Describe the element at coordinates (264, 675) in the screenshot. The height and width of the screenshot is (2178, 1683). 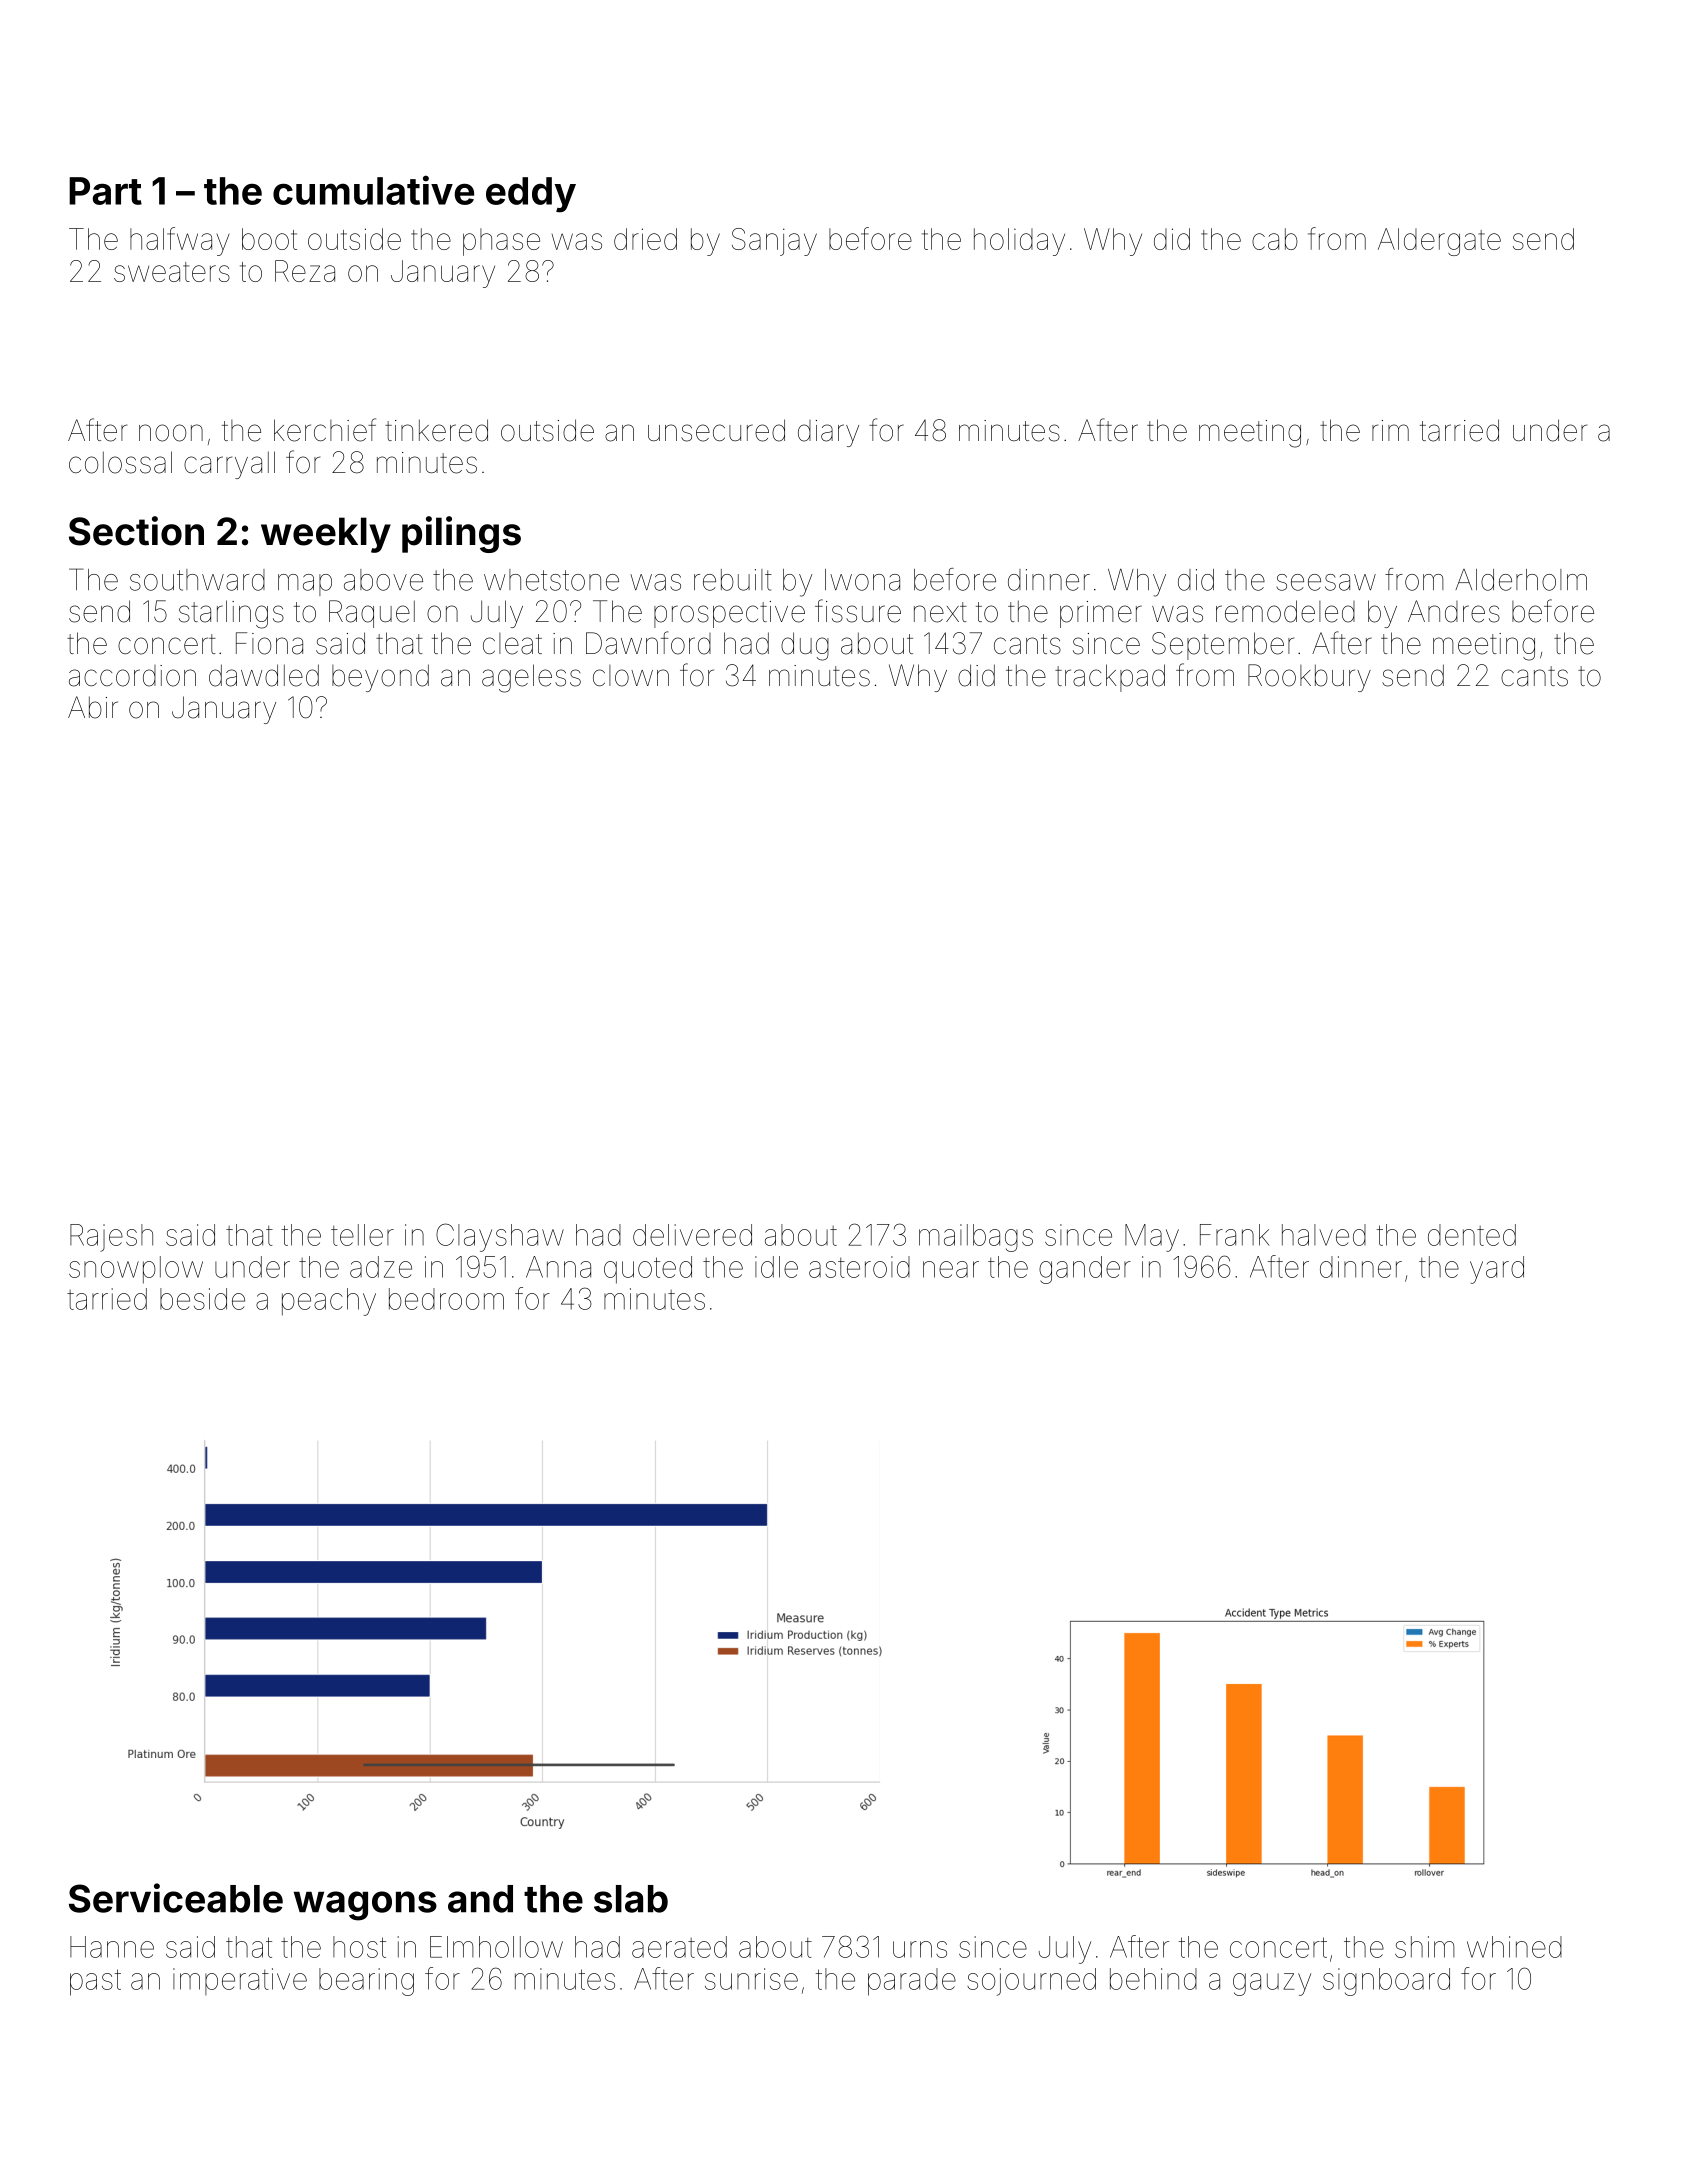
I see `dawdled` at that location.
